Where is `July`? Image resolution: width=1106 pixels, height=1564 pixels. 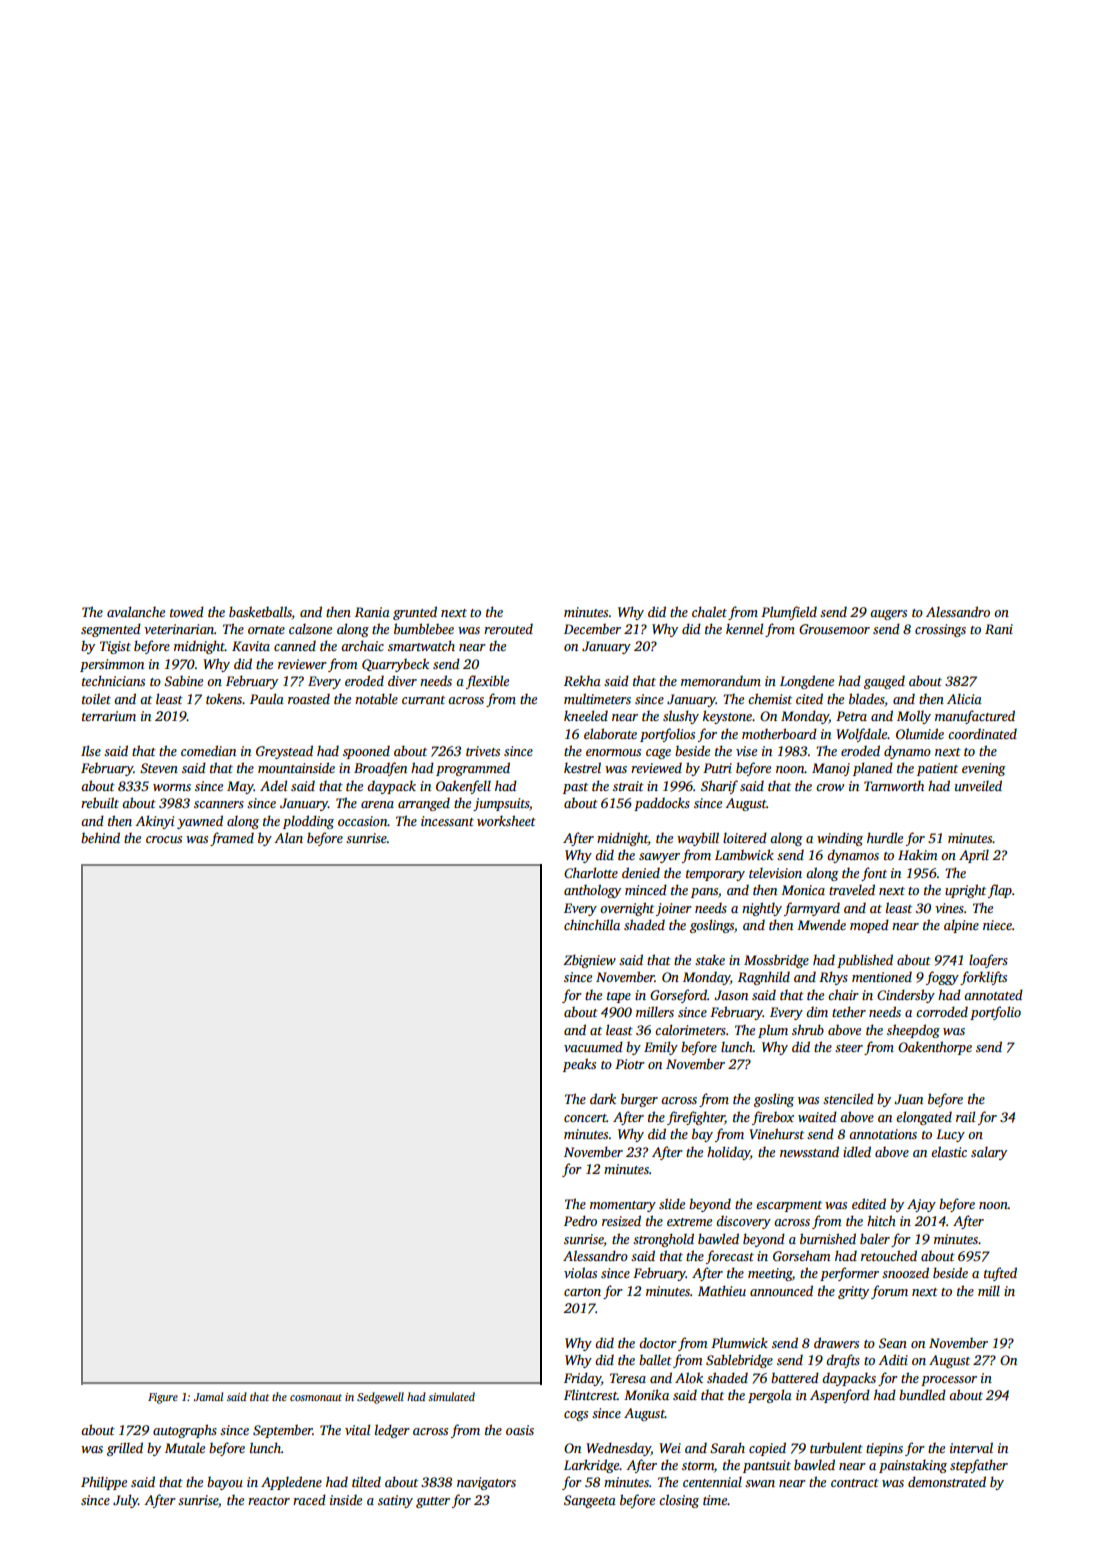
July is located at coordinates (125, 1501).
